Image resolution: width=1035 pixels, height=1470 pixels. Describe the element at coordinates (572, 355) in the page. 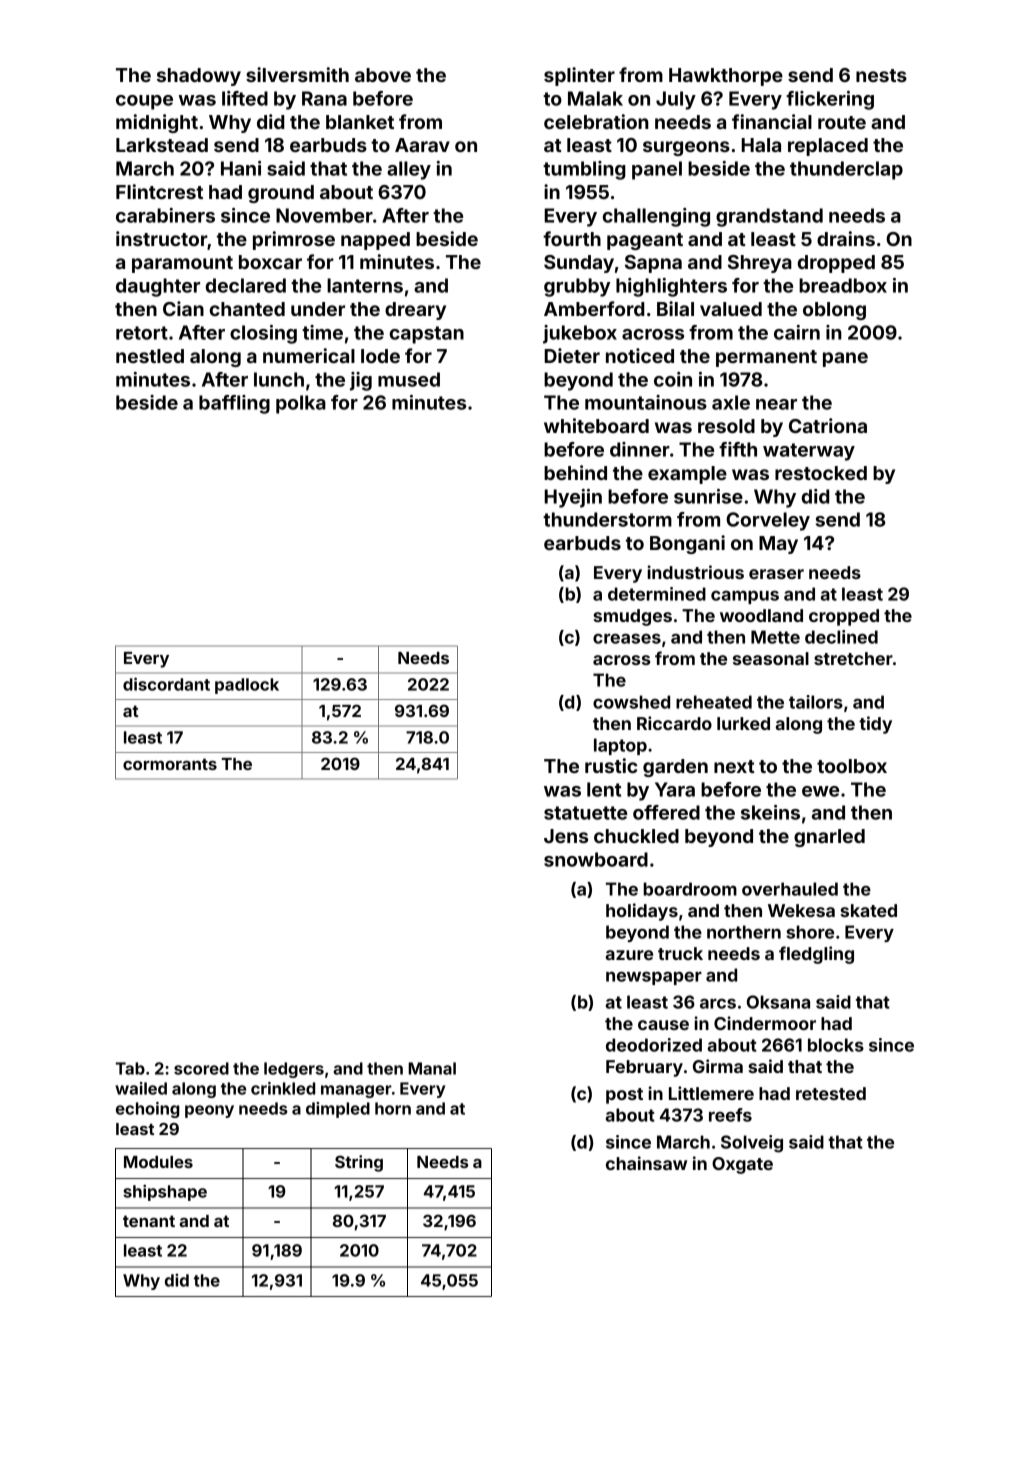

I see `Dieter` at that location.
